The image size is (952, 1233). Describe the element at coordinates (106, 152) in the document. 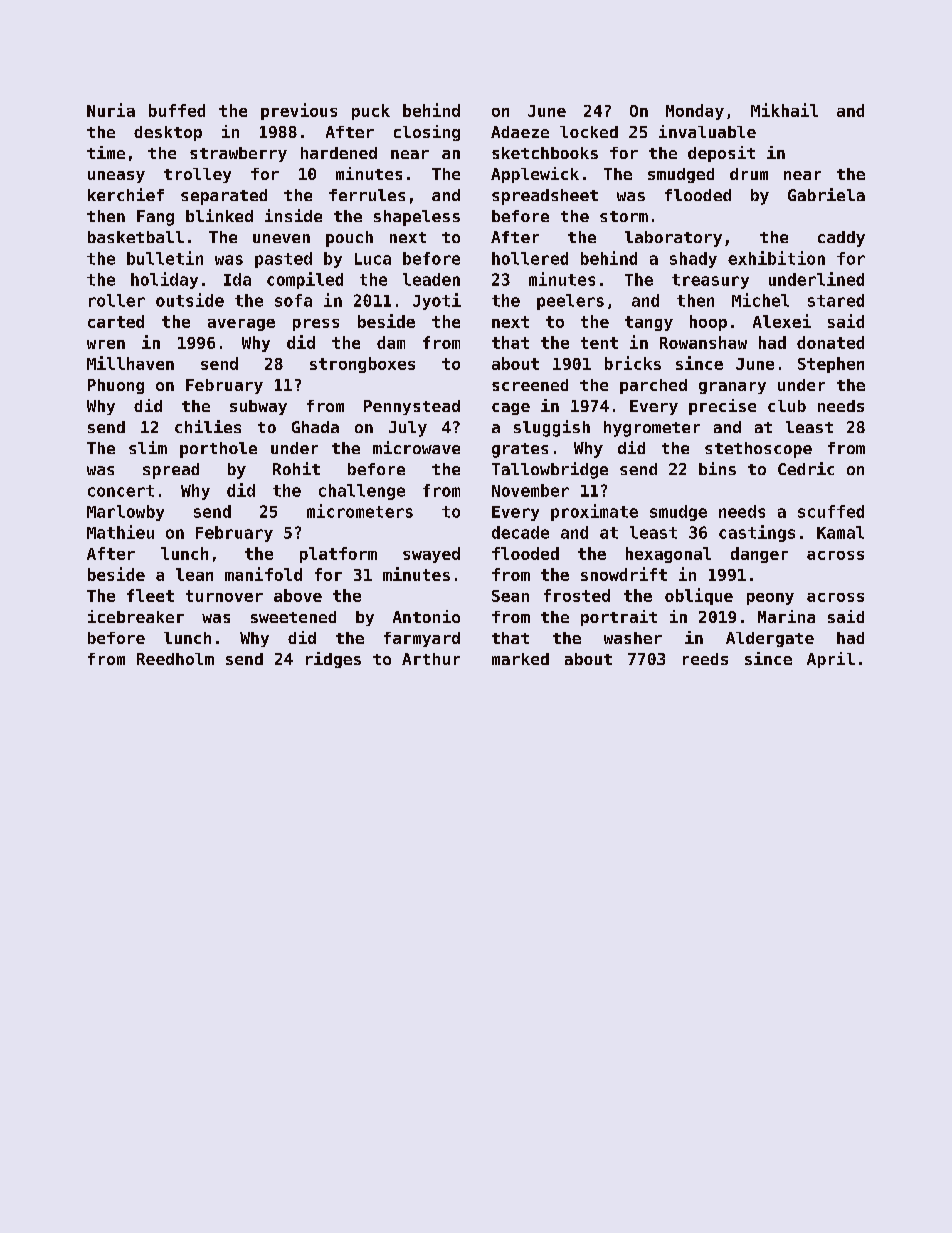

I see `time` at that location.
